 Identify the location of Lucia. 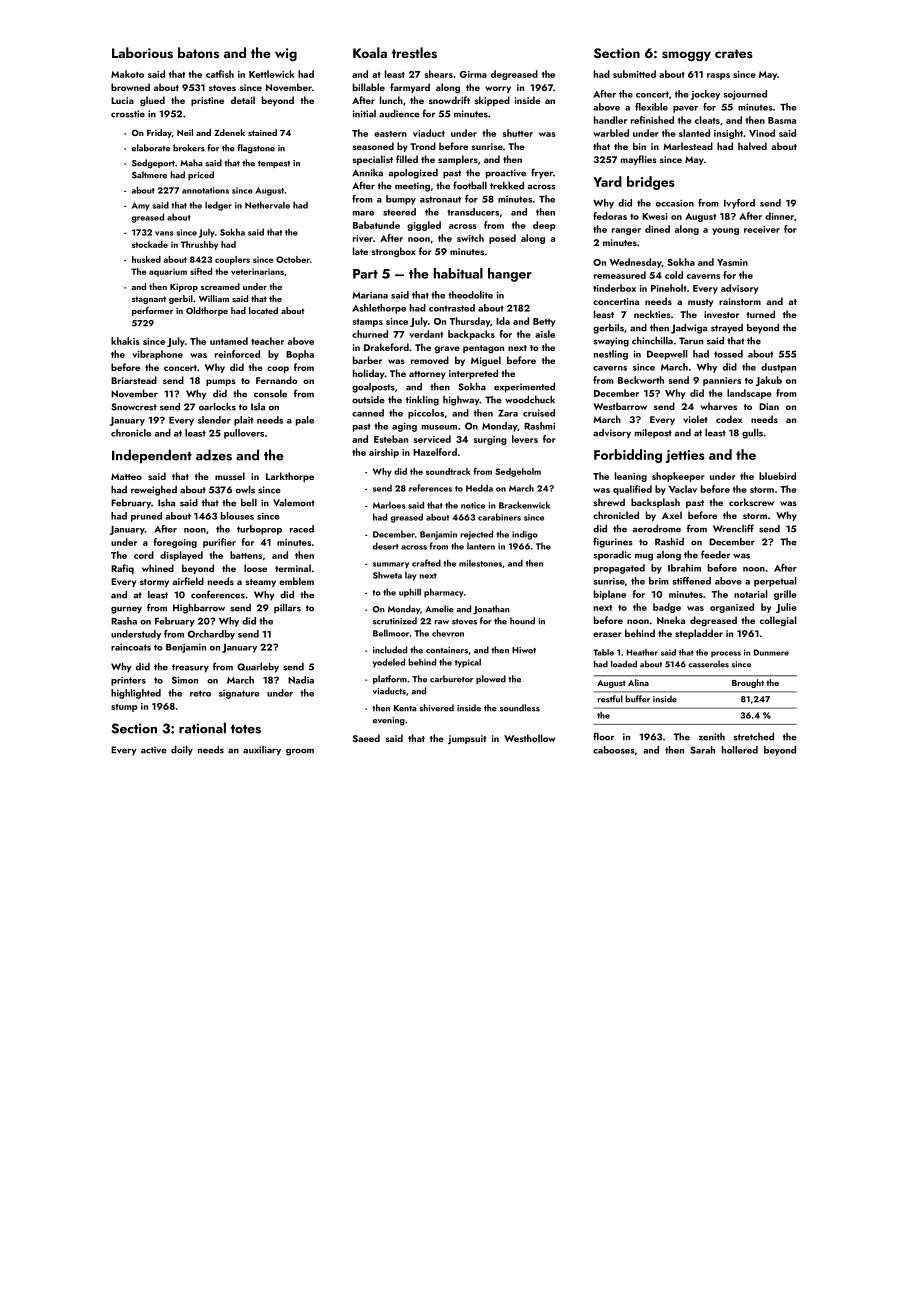
(122, 100).
